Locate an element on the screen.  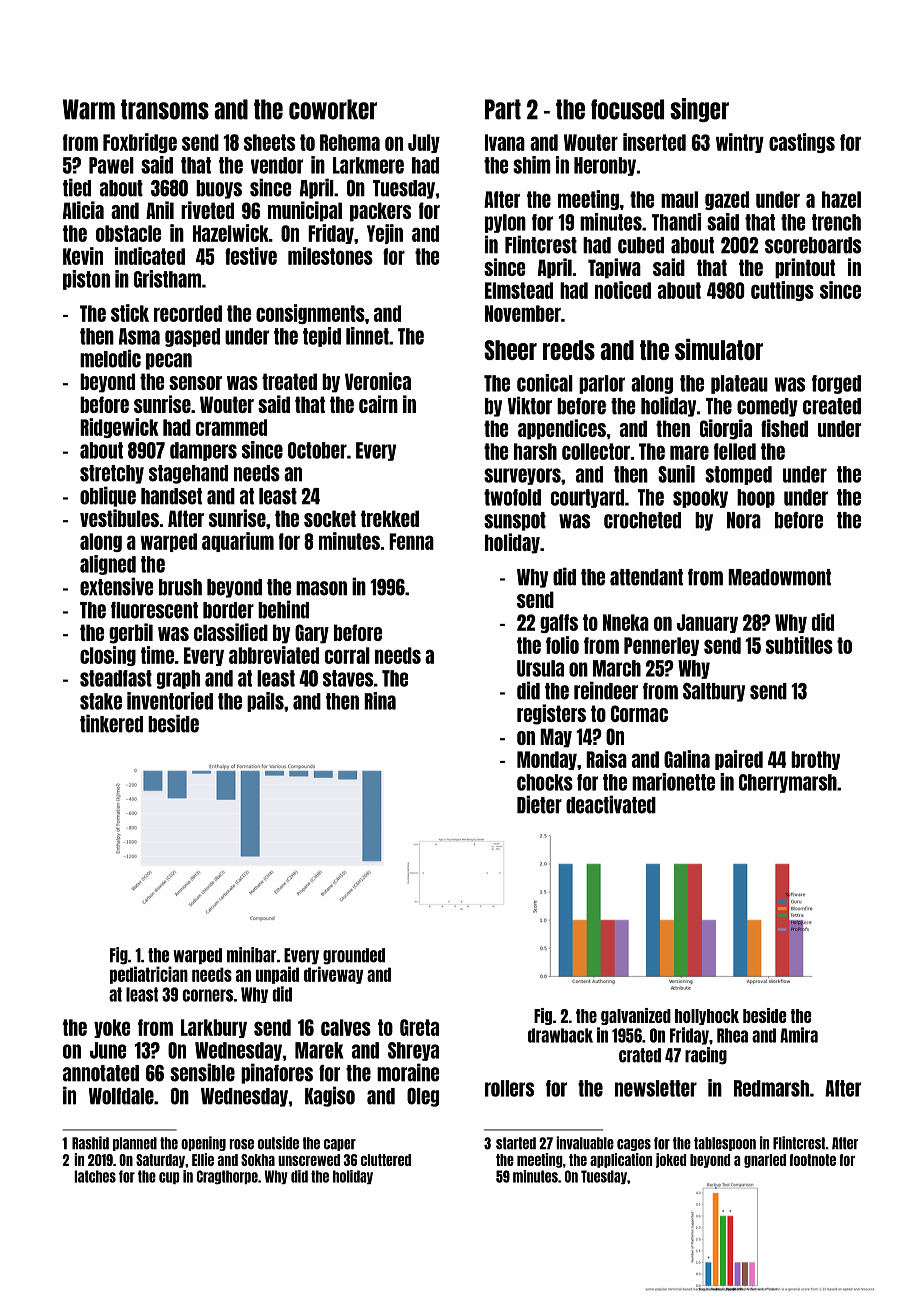
coworker is located at coordinates (333, 109).
